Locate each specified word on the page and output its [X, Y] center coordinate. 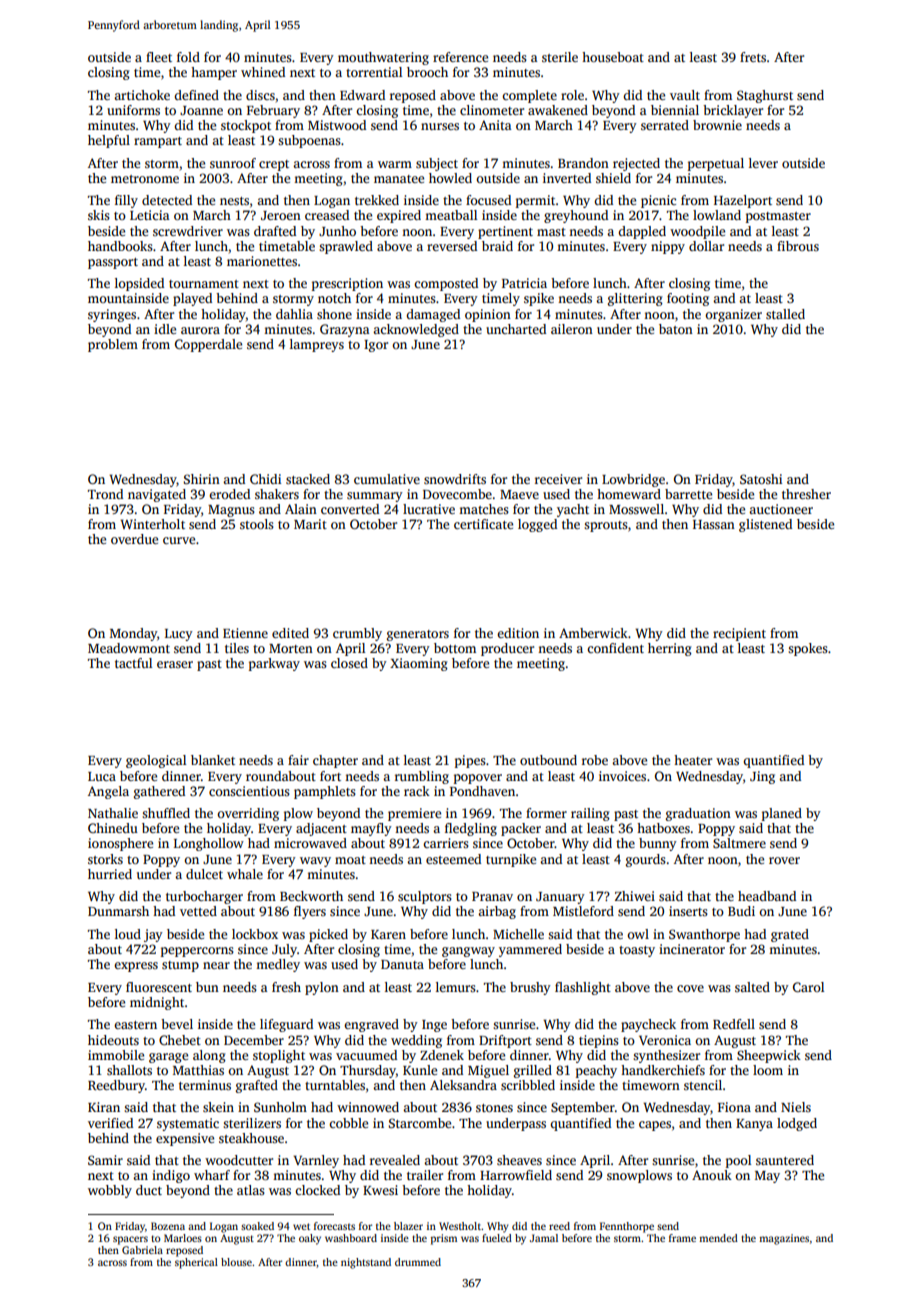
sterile [560, 57]
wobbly [110, 1191]
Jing [762, 777]
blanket [213, 760]
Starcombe [420, 1123]
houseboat [613, 57]
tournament [204, 284]
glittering [635, 299]
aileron [572, 329]
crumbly [357, 634]
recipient [739, 634]
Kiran [104, 1107]
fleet [159, 57]
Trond [105, 494]
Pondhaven [482, 791]
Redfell [734, 1024]
